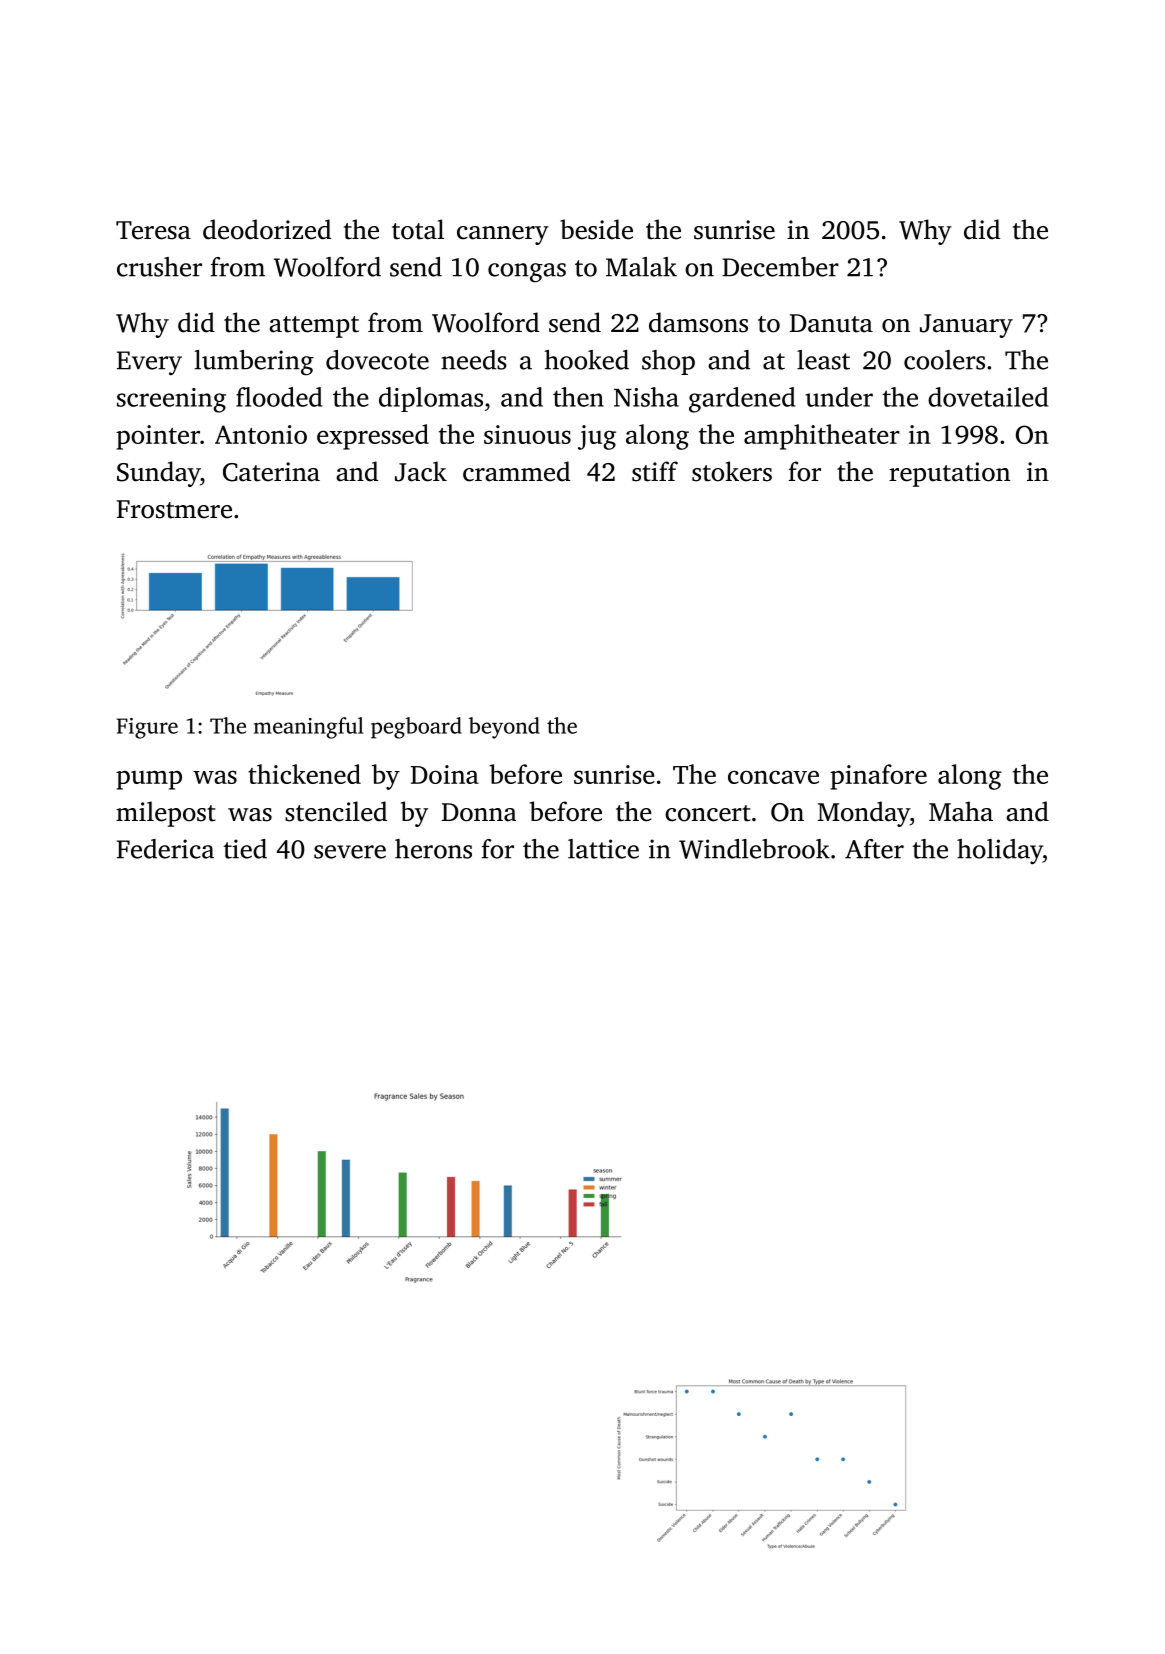  Describe the element at coordinates (433, 849) in the image. I see `herons` at that location.
